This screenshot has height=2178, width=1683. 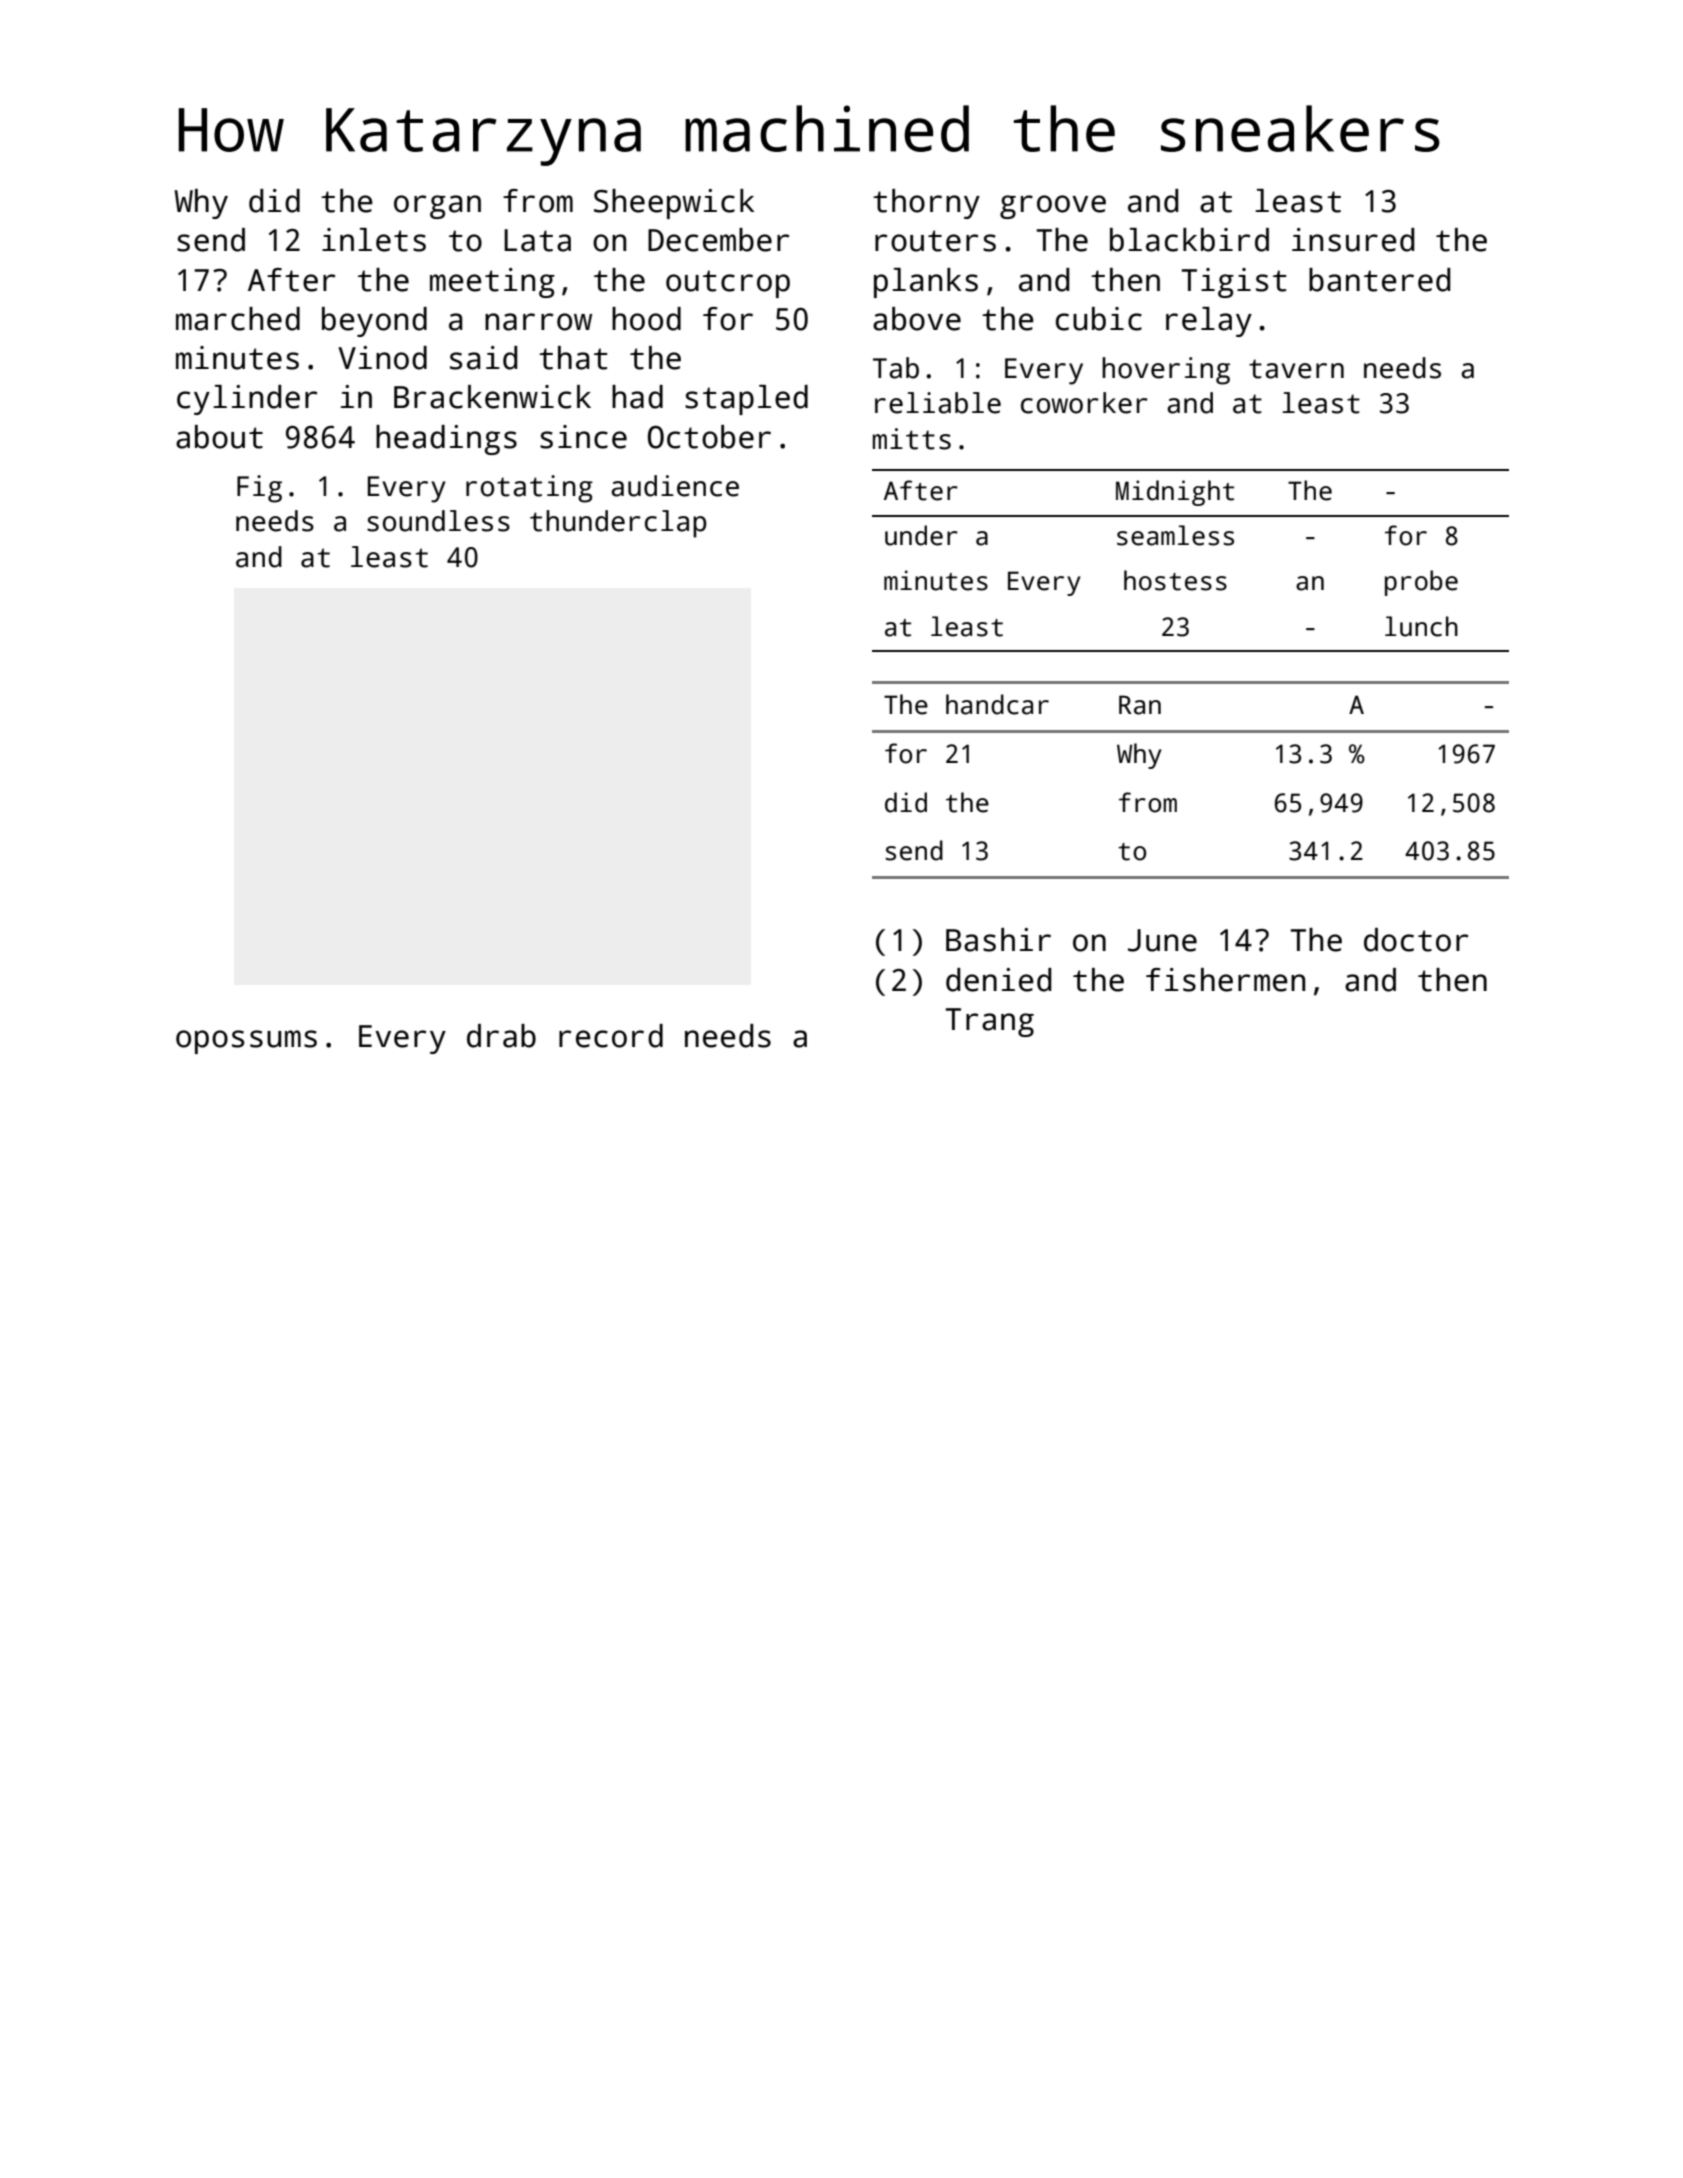 I want to click on Midnight, so click(x=1175, y=493).
